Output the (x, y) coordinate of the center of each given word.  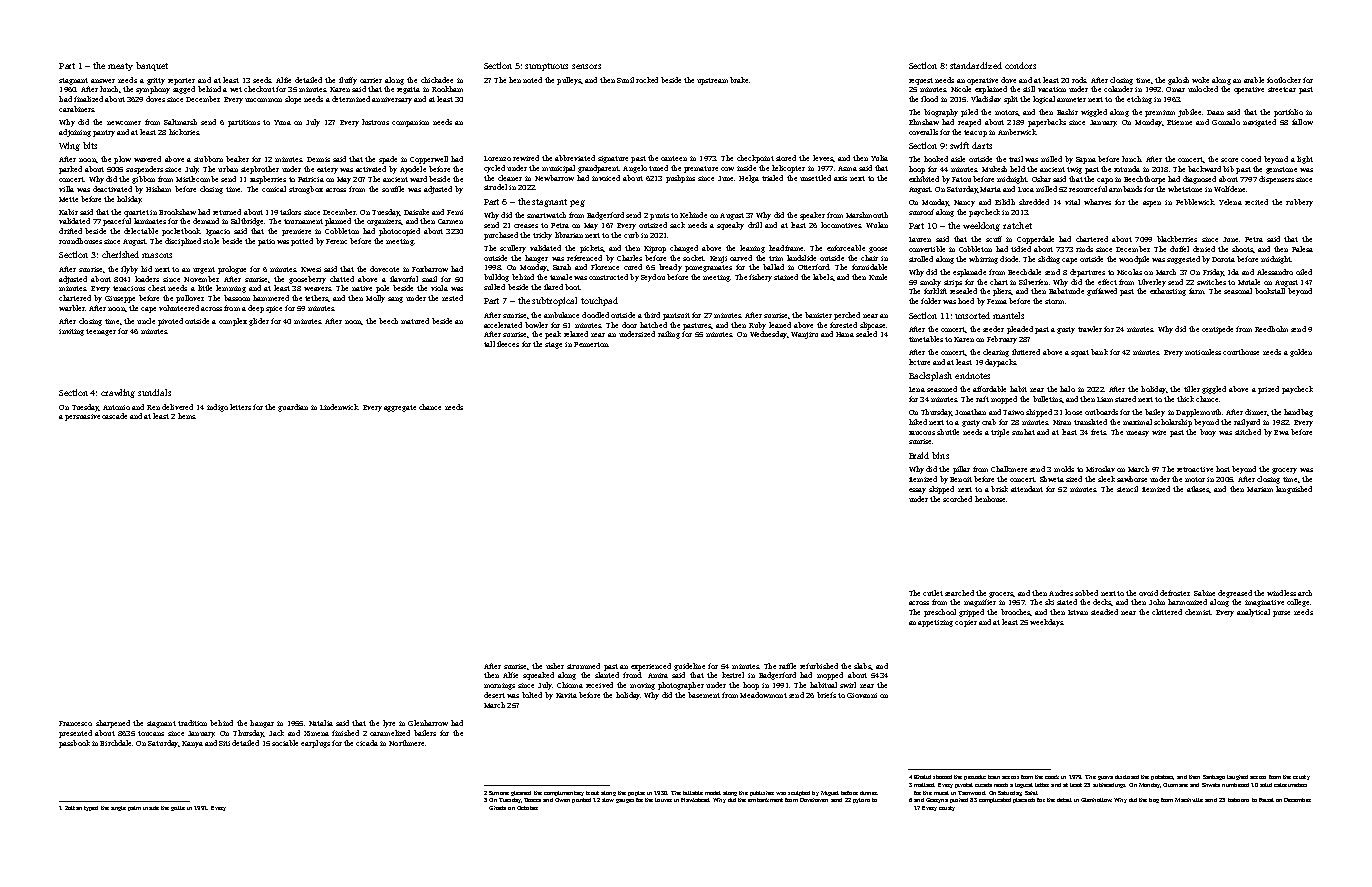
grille (178, 808)
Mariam (1260, 489)
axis (840, 178)
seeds (262, 80)
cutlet (933, 593)
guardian (293, 408)
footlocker (1284, 80)
